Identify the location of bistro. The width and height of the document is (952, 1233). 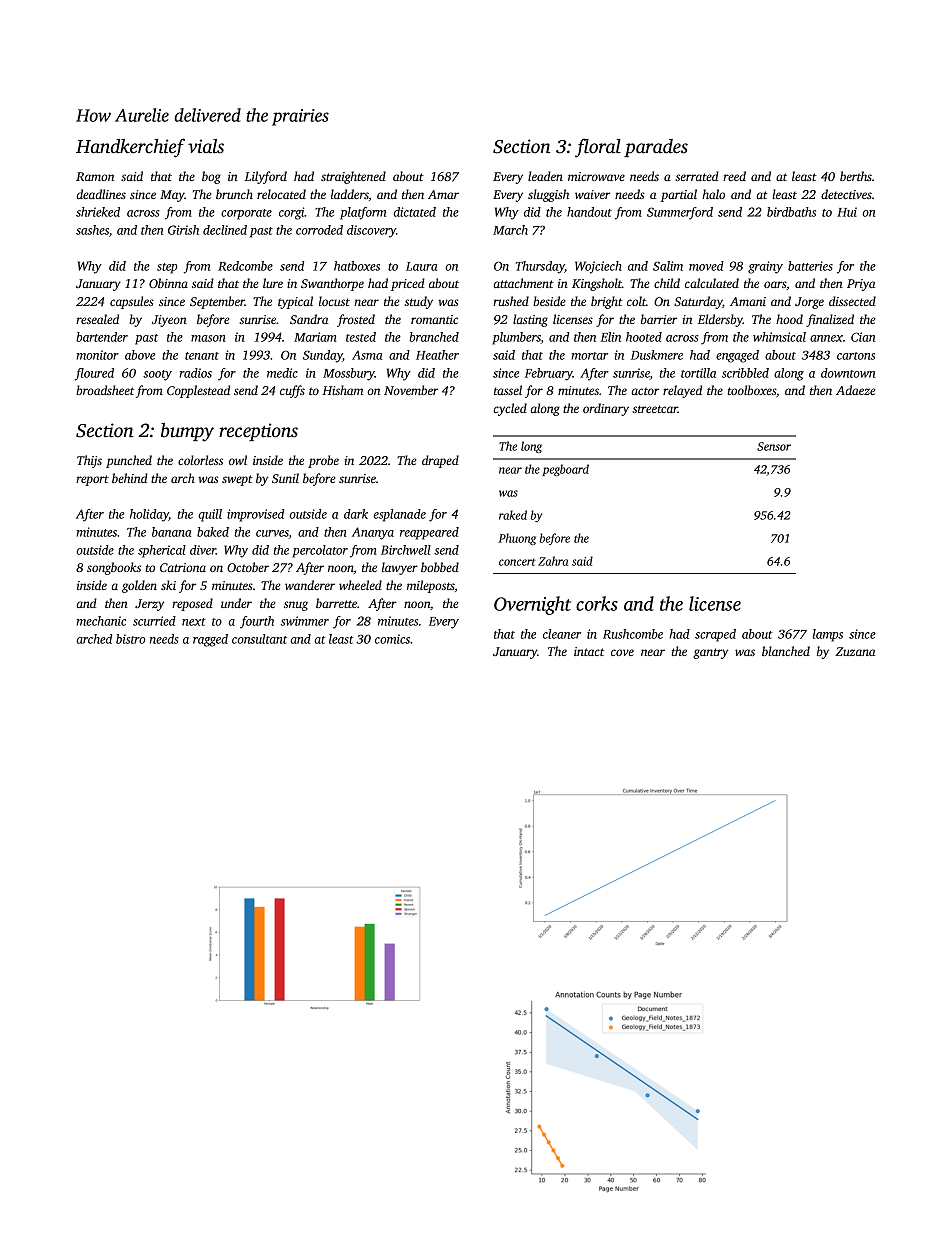
(131, 639).
